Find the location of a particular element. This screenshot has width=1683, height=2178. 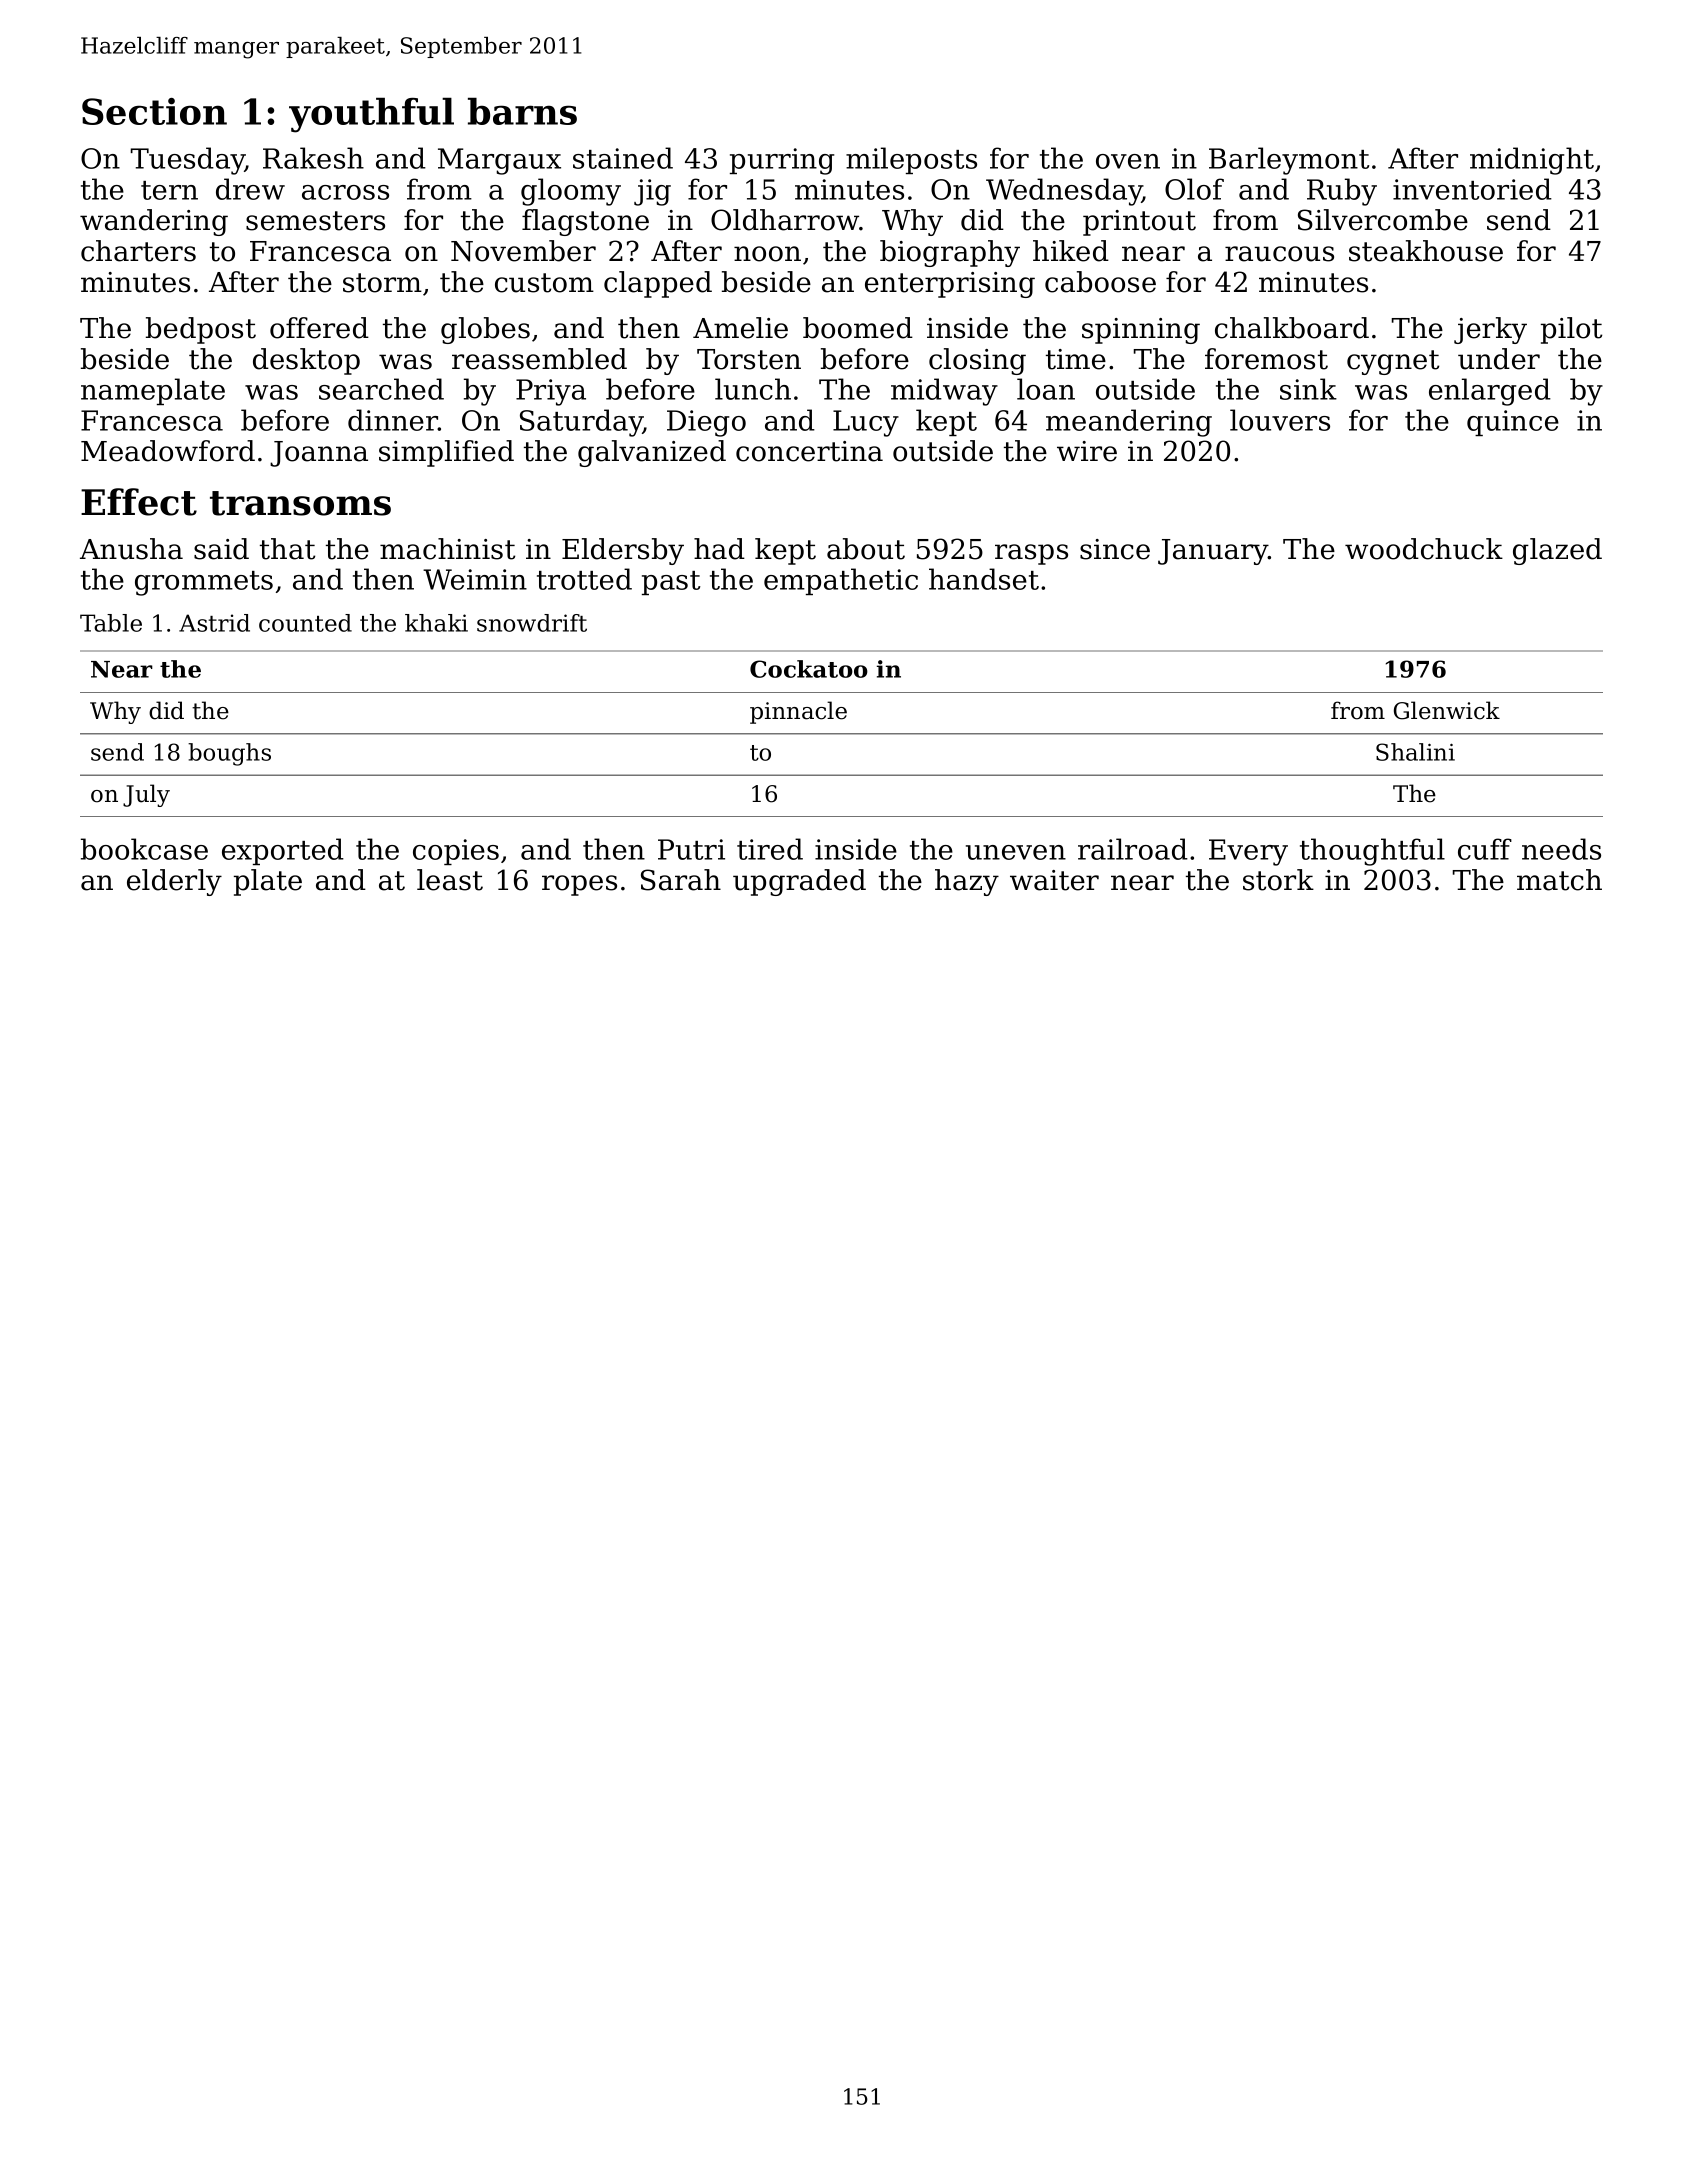

uneven is located at coordinates (1016, 852).
